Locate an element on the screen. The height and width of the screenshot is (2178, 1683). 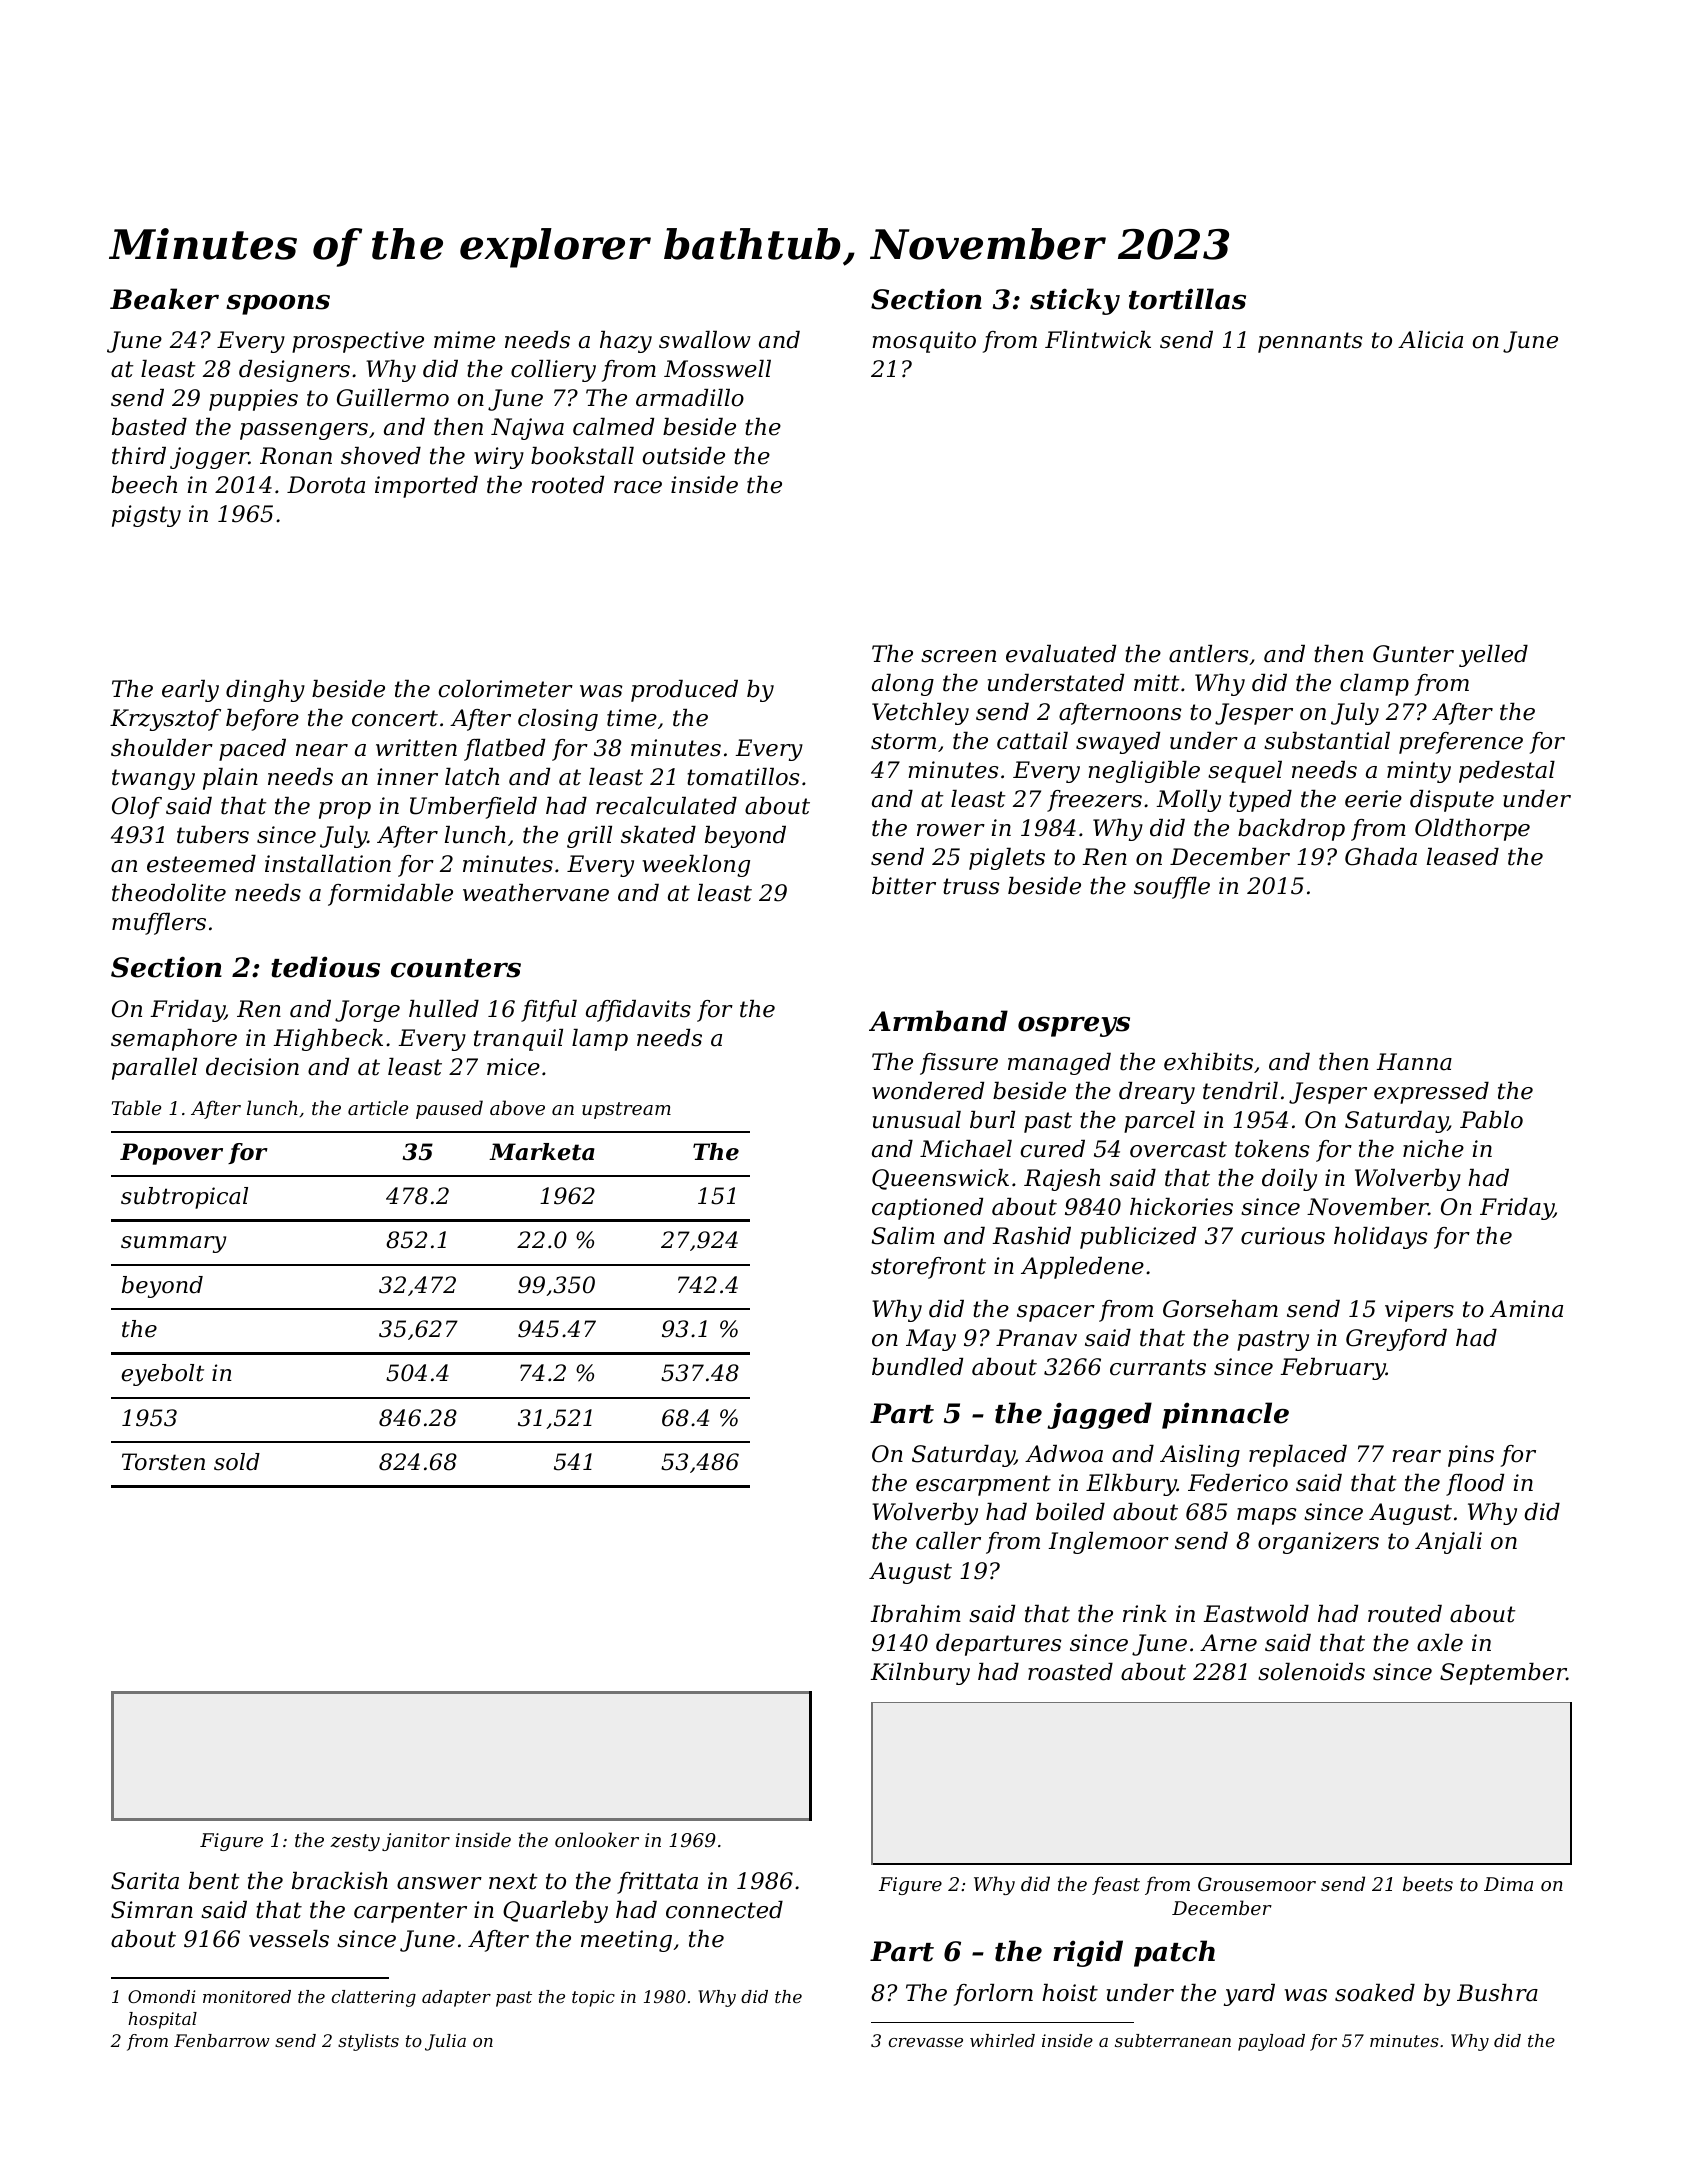
Gunter is located at coordinates (1413, 654).
